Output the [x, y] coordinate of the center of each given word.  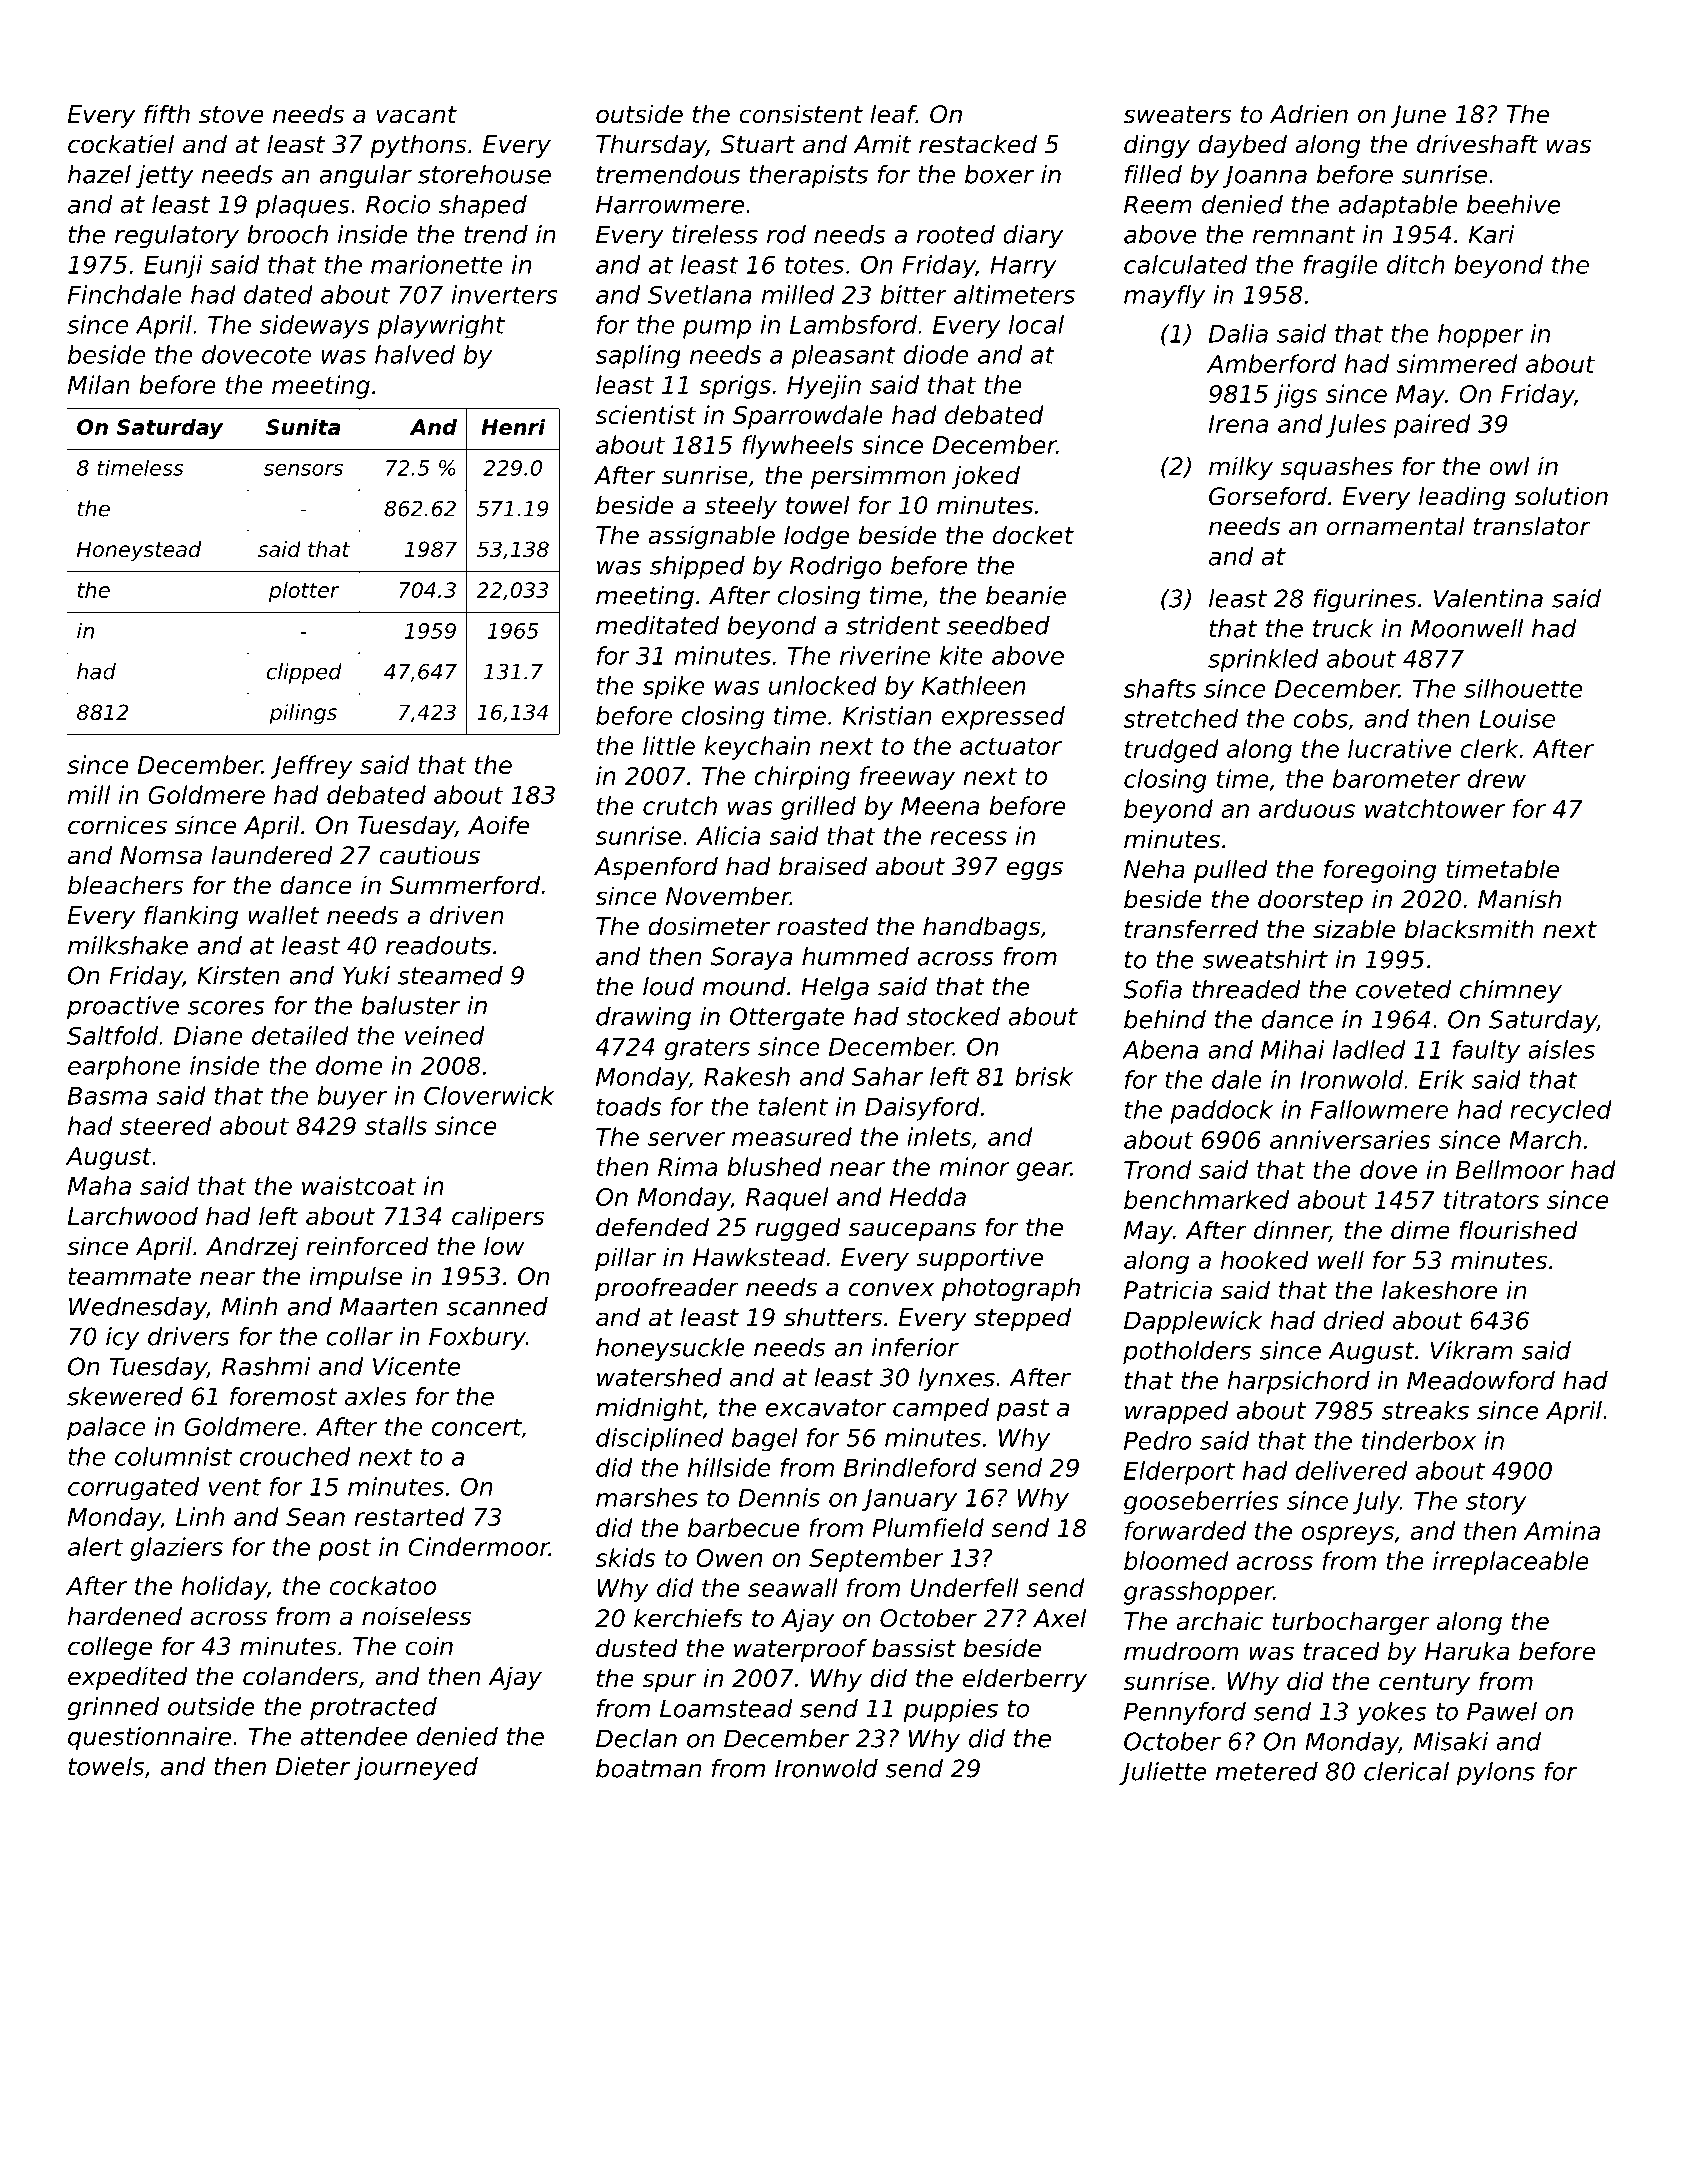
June [1418, 116]
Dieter [313, 1766]
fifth [167, 113]
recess [968, 838]
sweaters [1177, 115]
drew [1496, 778]
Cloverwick [489, 1095]
